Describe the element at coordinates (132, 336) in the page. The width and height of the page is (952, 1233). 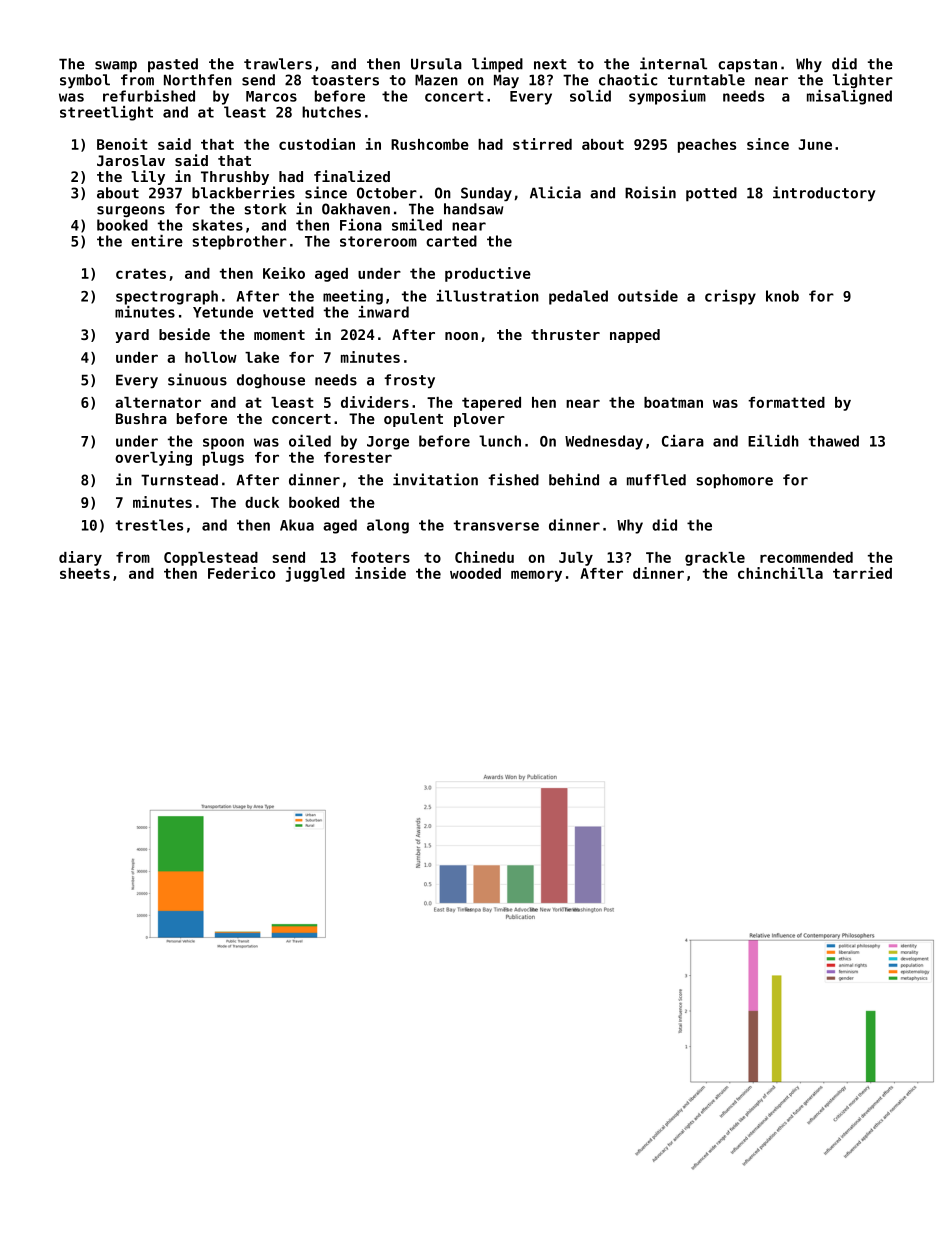
I see `yard` at that location.
